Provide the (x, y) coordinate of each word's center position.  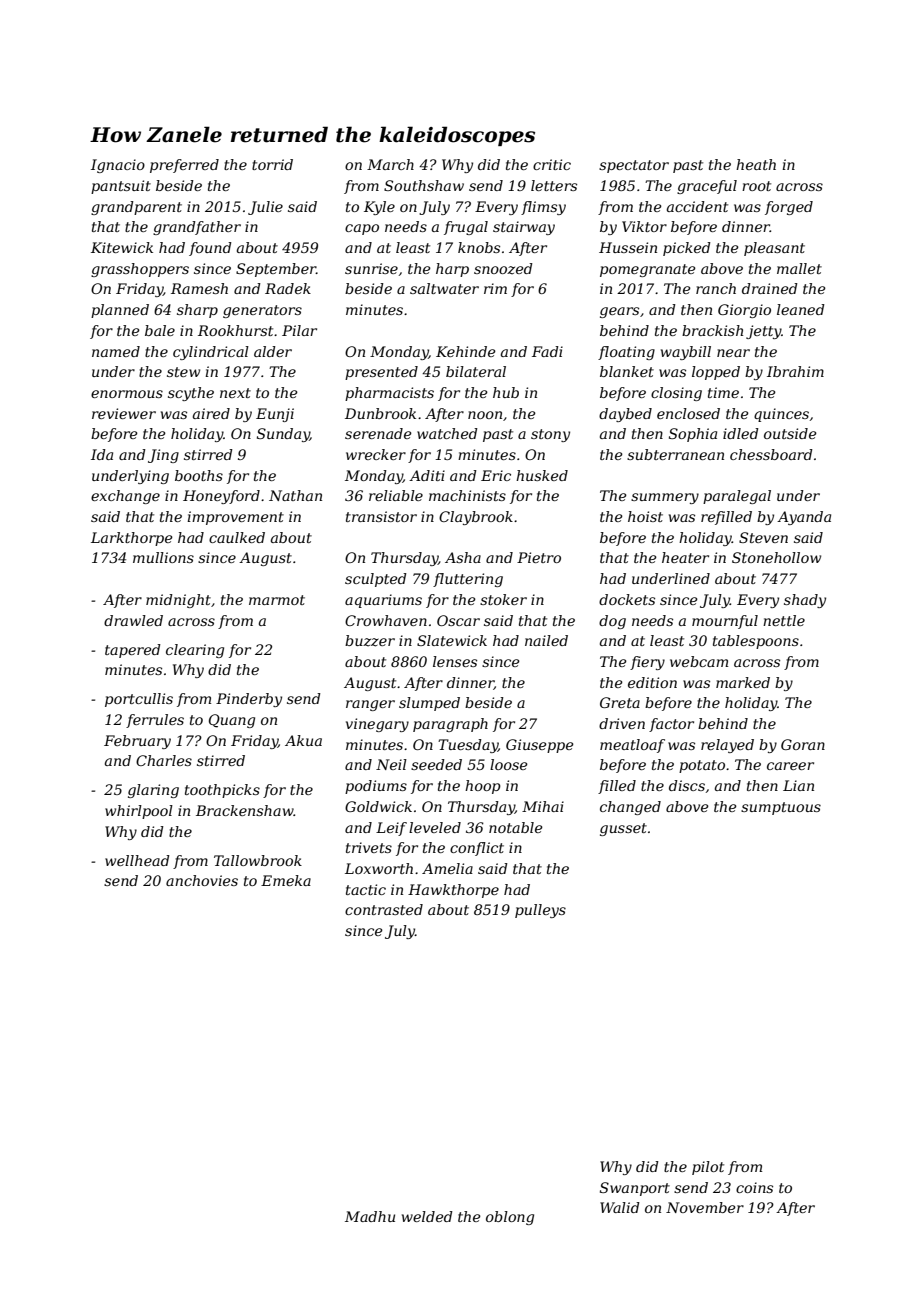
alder (273, 351)
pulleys (540, 911)
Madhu (370, 1216)
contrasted (384, 909)
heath (756, 164)
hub (506, 392)
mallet (799, 268)
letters (554, 185)
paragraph (450, 725)
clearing (195, 651)
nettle (784, 620)
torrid (272, 164)
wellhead (137, 860)
